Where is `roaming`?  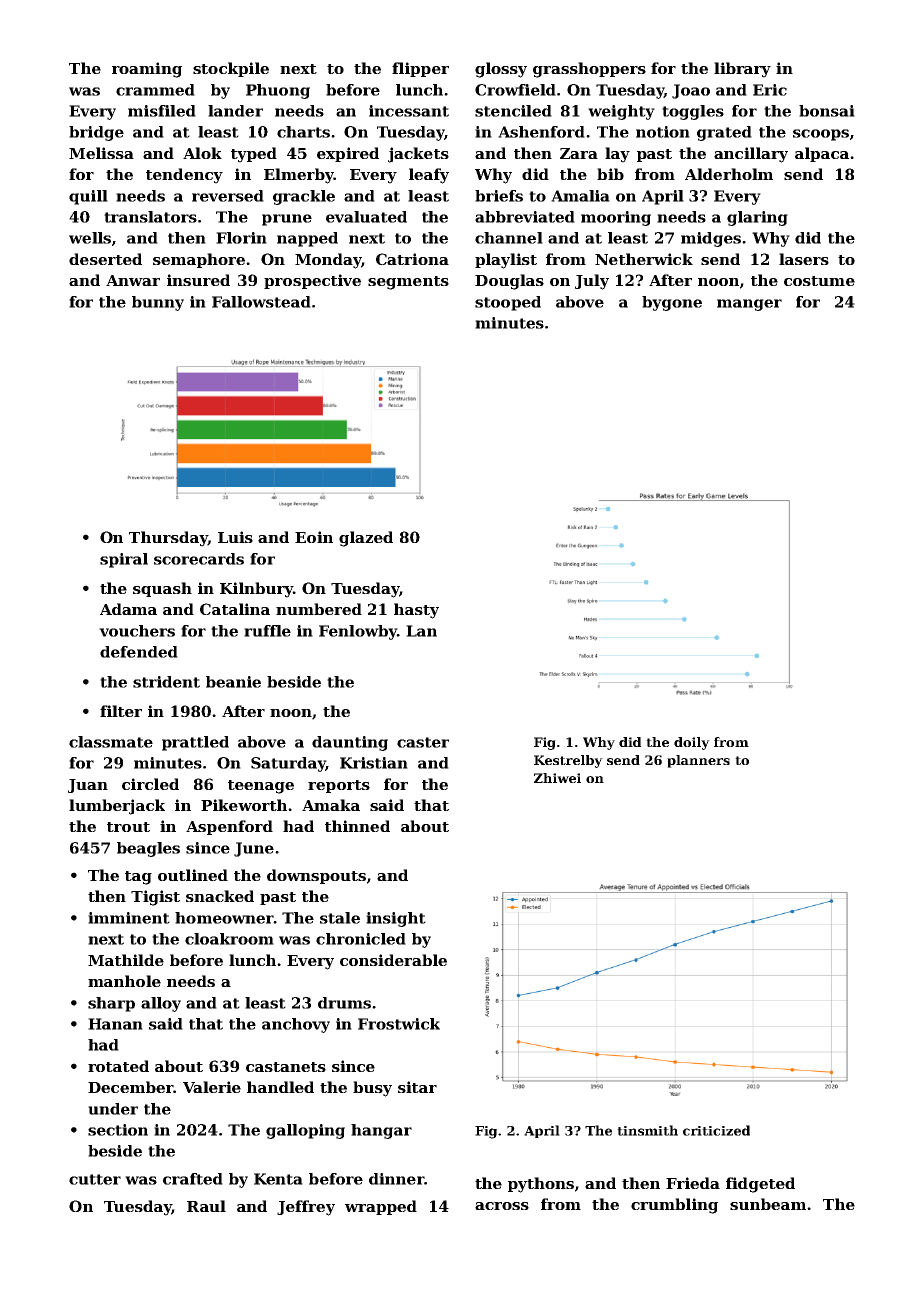
roaming is located at coordinates (147, 70).
